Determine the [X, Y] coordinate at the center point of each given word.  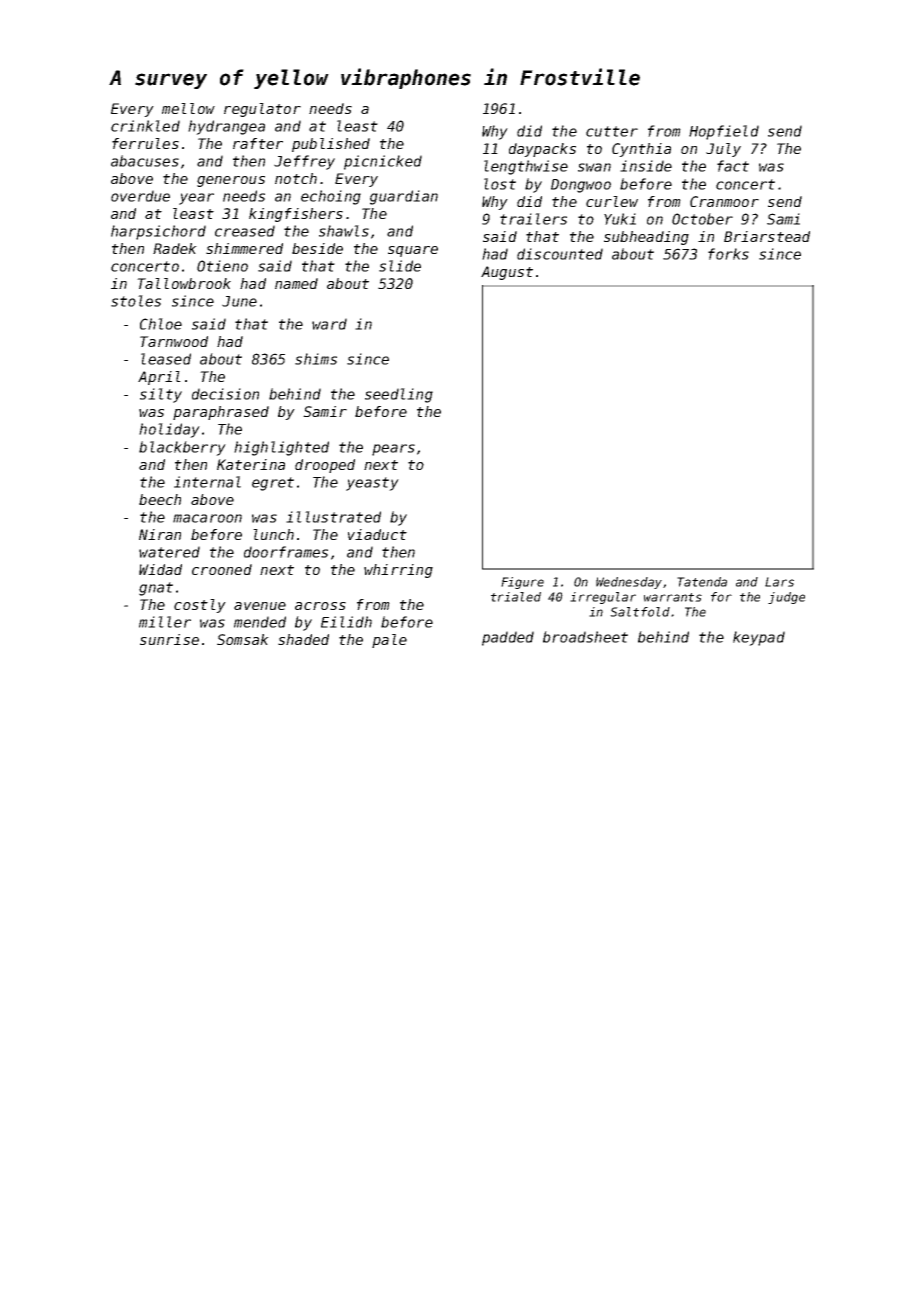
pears [393, 450]
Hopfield [724, 132]
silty [161, 395]
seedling [399, 395]
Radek [175, 248]
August [507, 273]
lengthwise [526, 167]
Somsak [243, 639]
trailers [533, 219]
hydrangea [226, 127]
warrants [673, 597]
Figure [522, 583]
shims [316, 359]
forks [728, 254]
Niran [160, 534]
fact [733, 166]
